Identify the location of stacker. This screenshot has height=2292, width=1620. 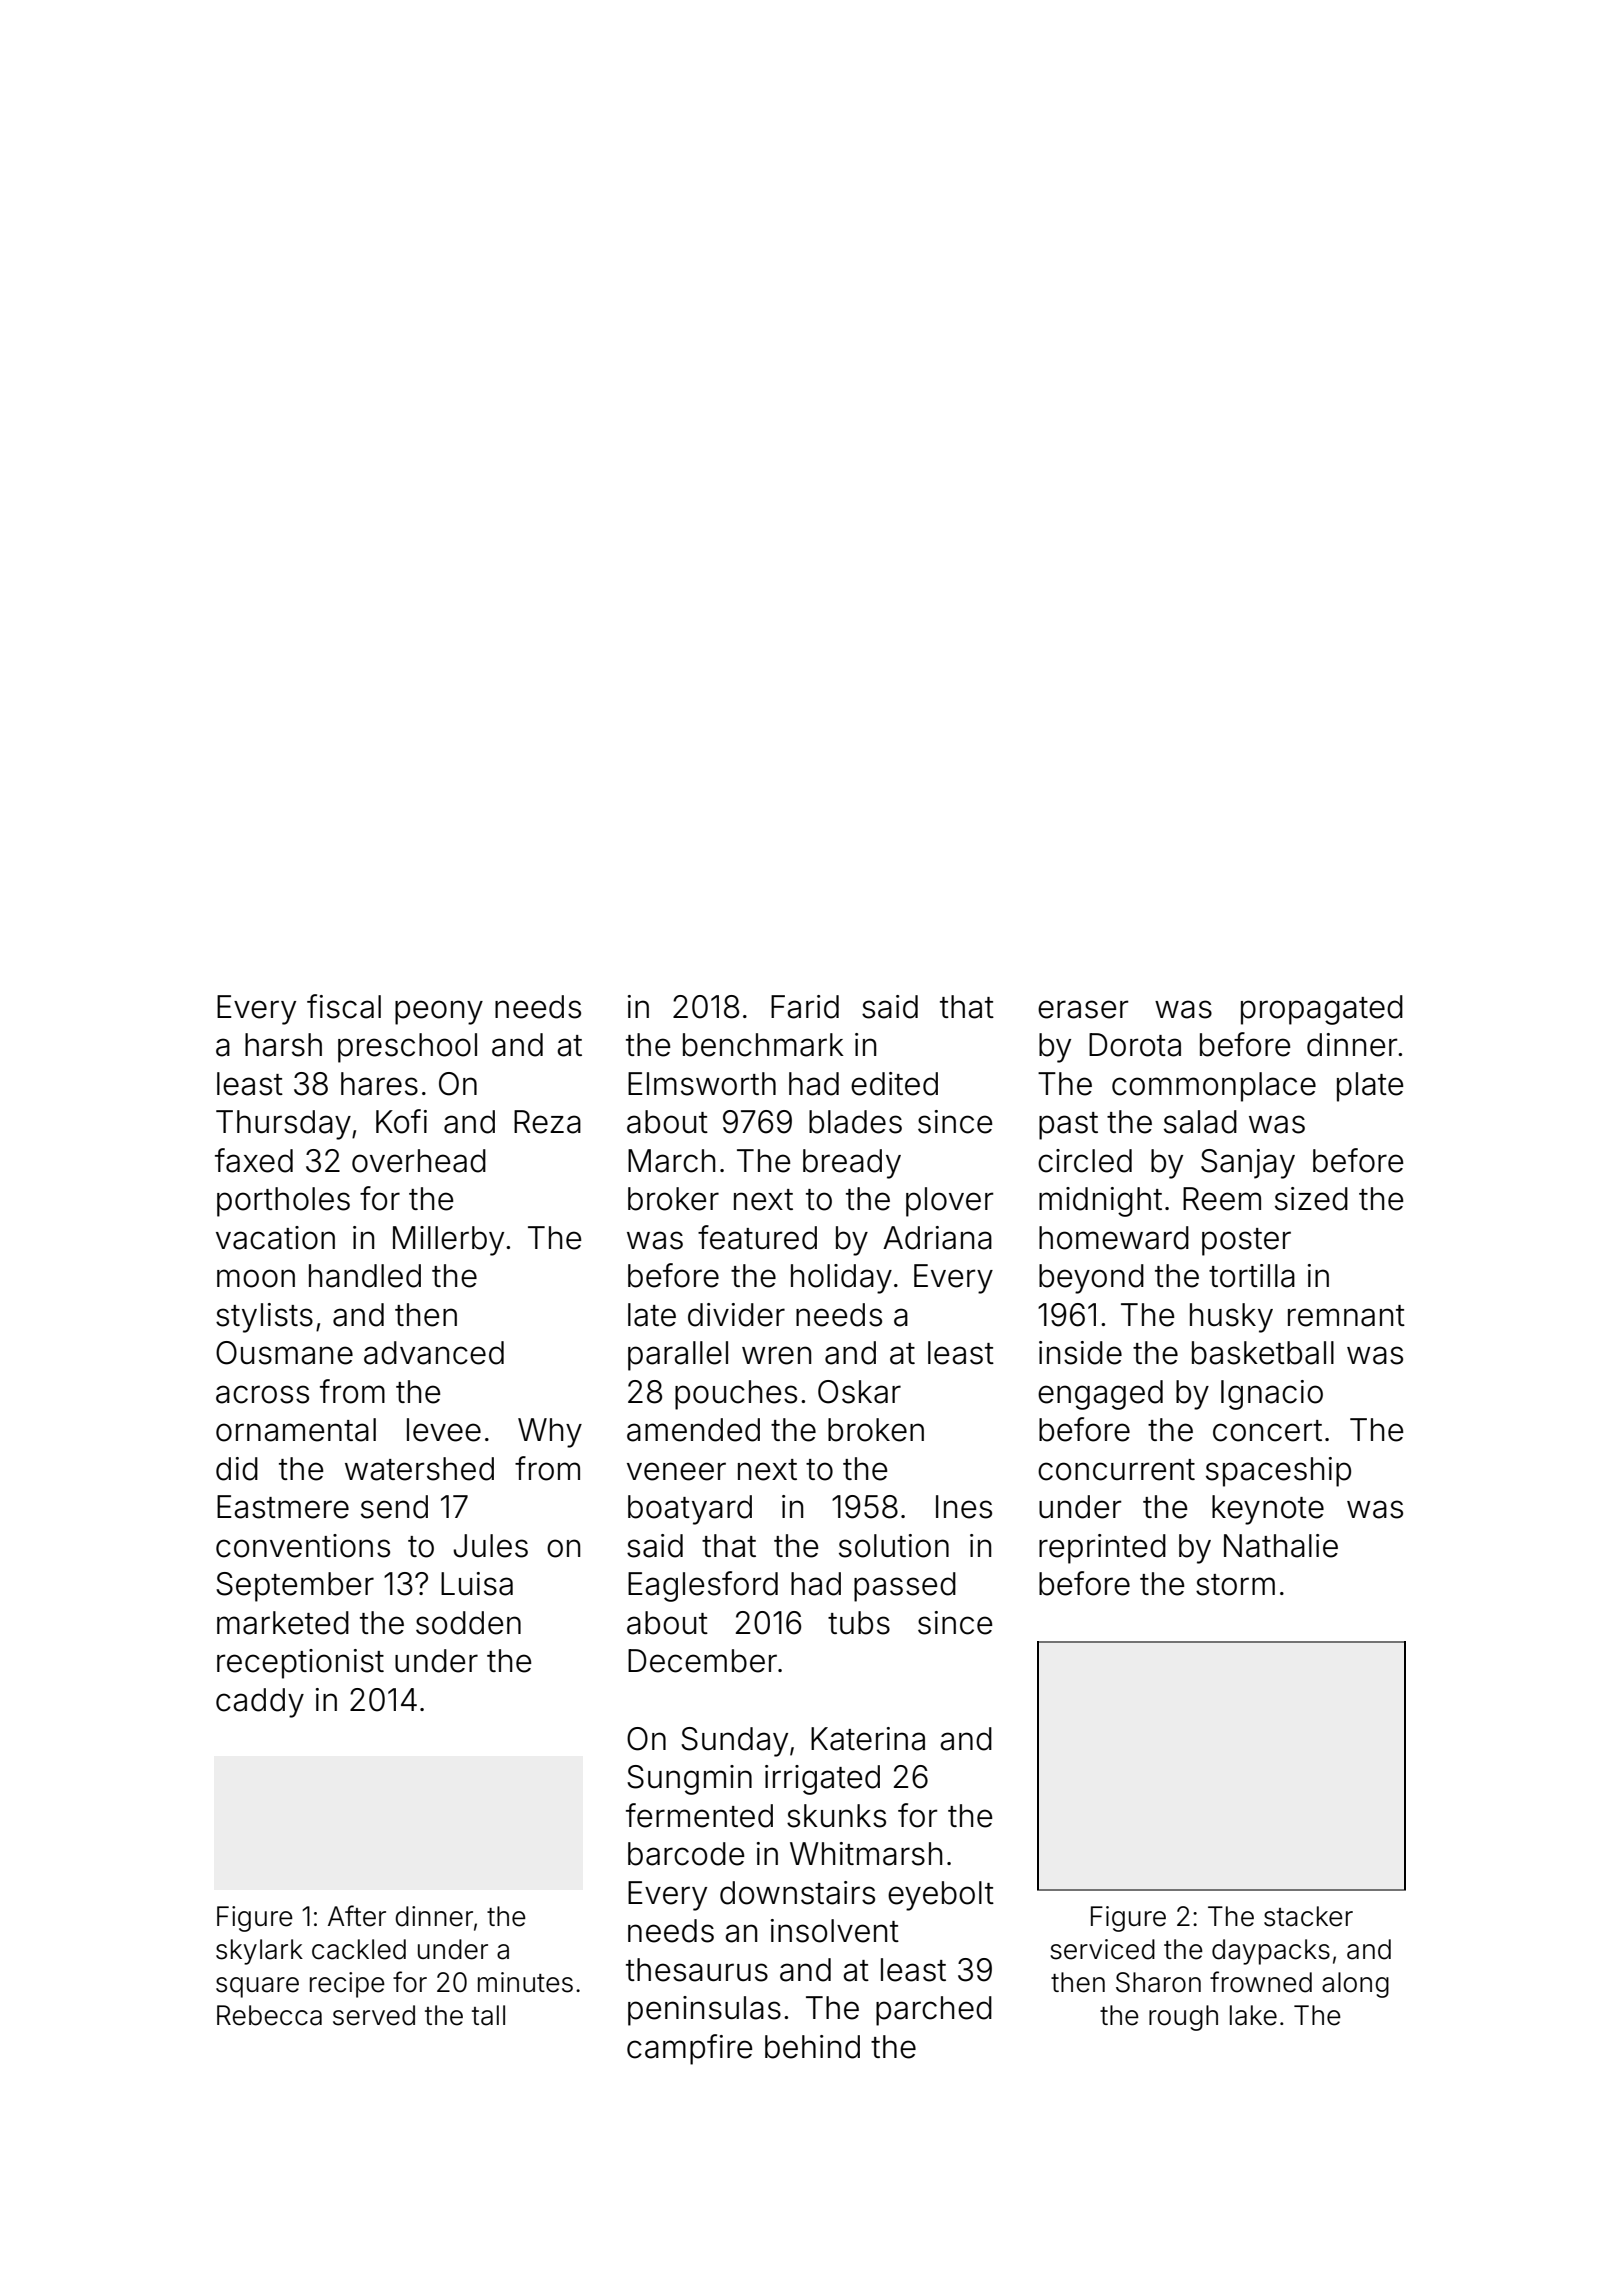
(1308, 1916).
